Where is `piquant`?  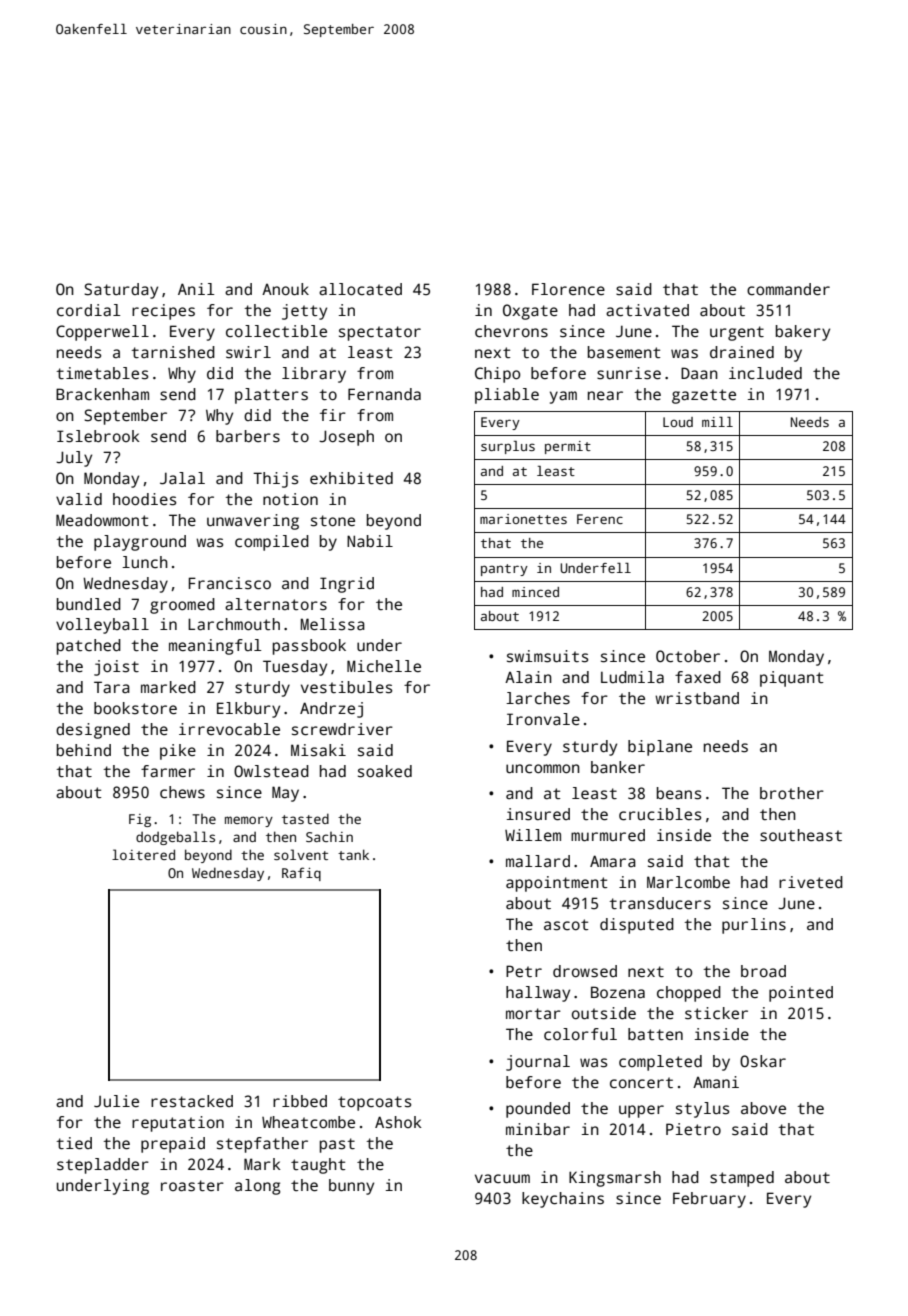
piquant is located at coordinates (791, 679).
